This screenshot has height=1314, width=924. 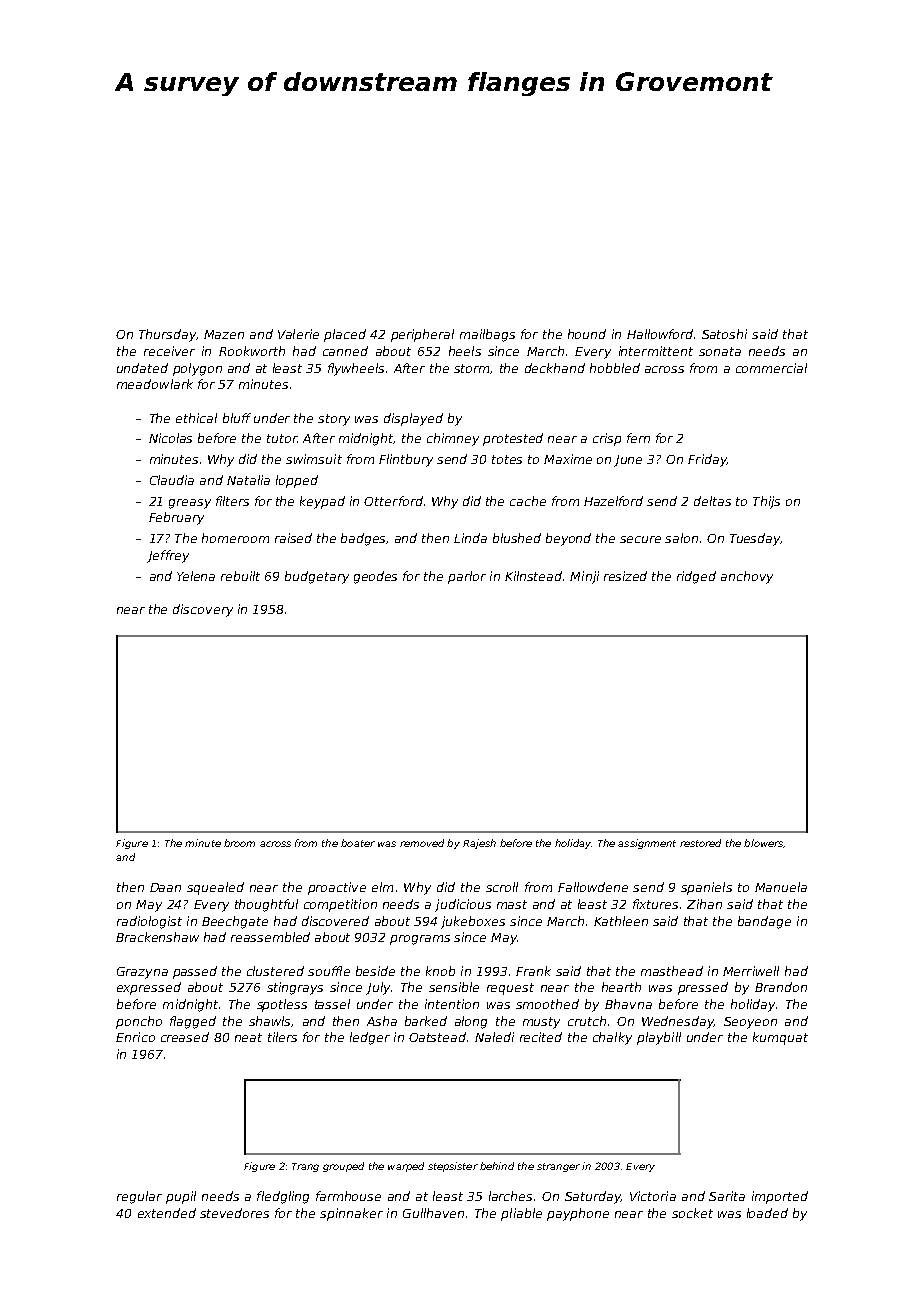 What do you see at coordinates (755, 539) in the screenshot?
I see `Tuesday` at bounding box center [755, 539].
